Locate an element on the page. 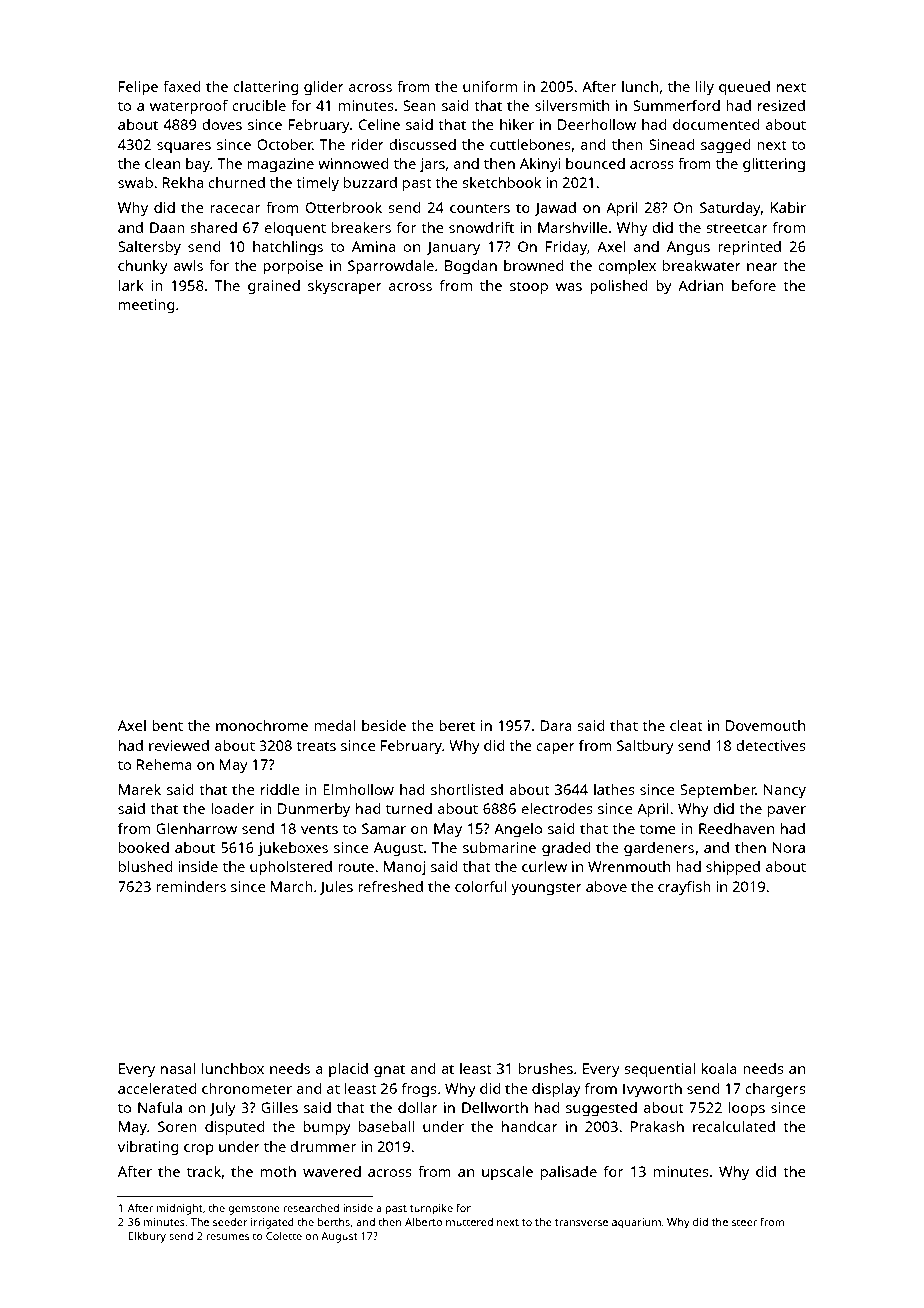 The width and height of the document is (924, 1308). shipped is located at coordinates (733, 868).
